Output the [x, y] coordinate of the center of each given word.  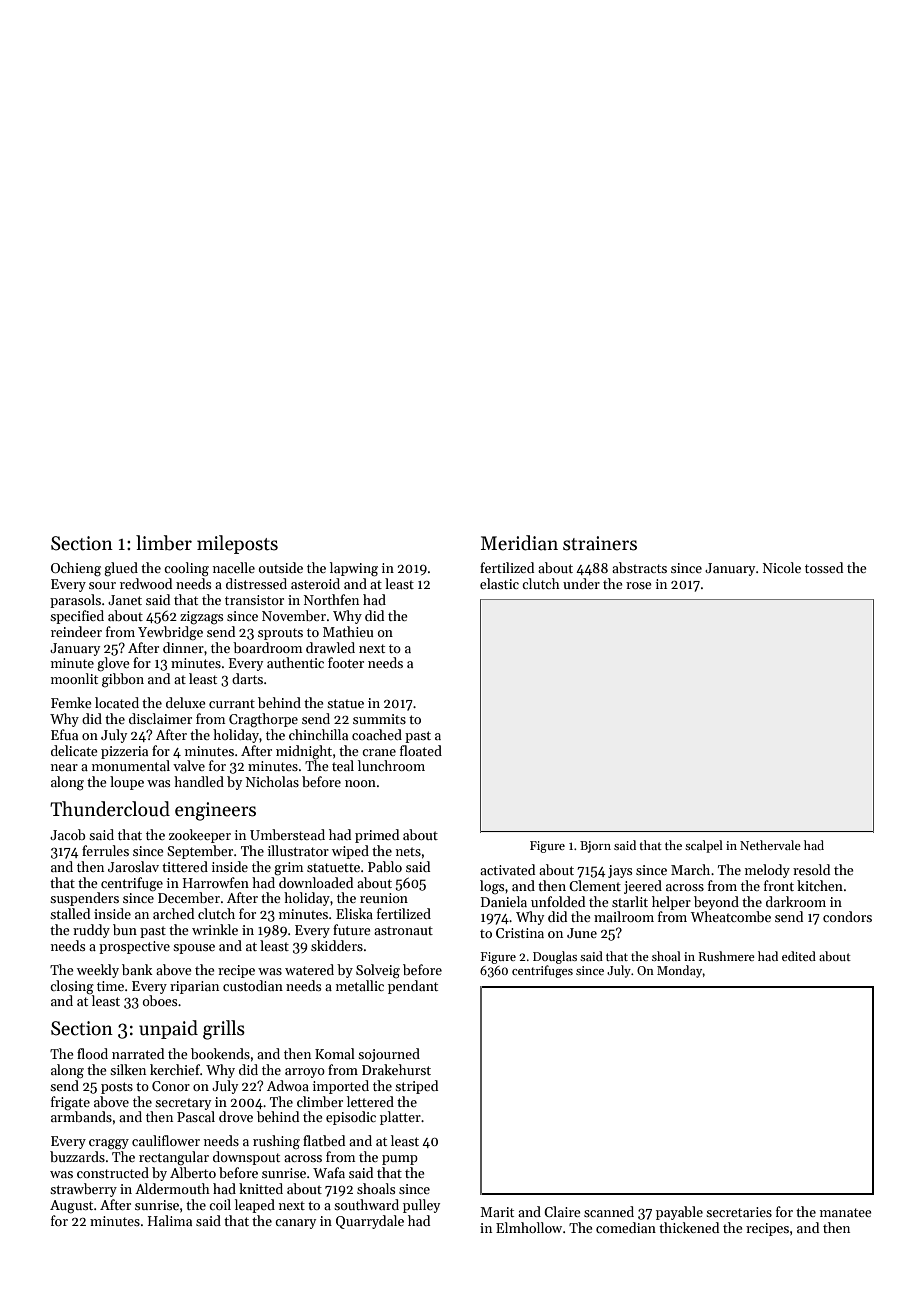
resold [811, 869]
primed [377, 836]
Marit [497, 1212]
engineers [215, 811]
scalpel [704, 846]
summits [379, 719]
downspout [246, 1158]
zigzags [201, 618]
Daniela [504, 901]
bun [125, 929]
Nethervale [770, 845]
